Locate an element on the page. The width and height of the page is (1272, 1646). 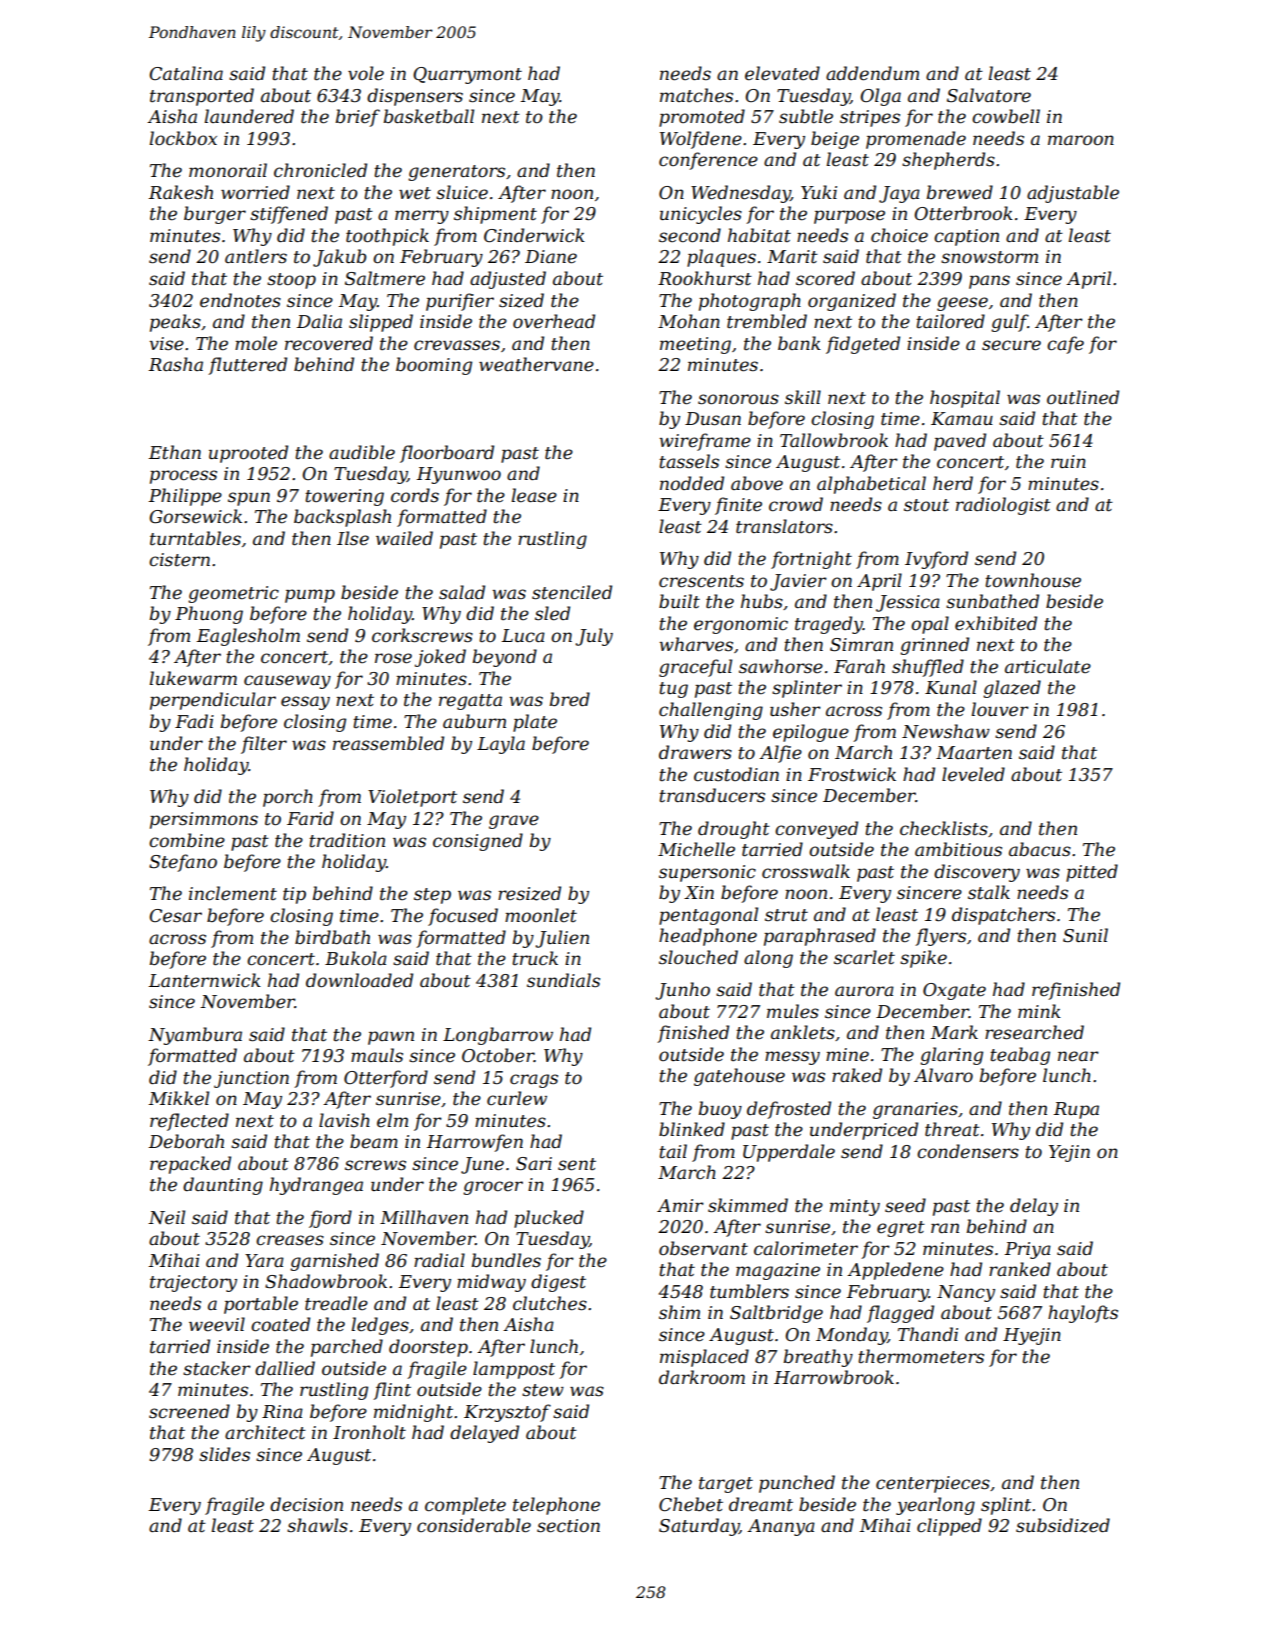
birdbath is located at coordinates (332, 937).
